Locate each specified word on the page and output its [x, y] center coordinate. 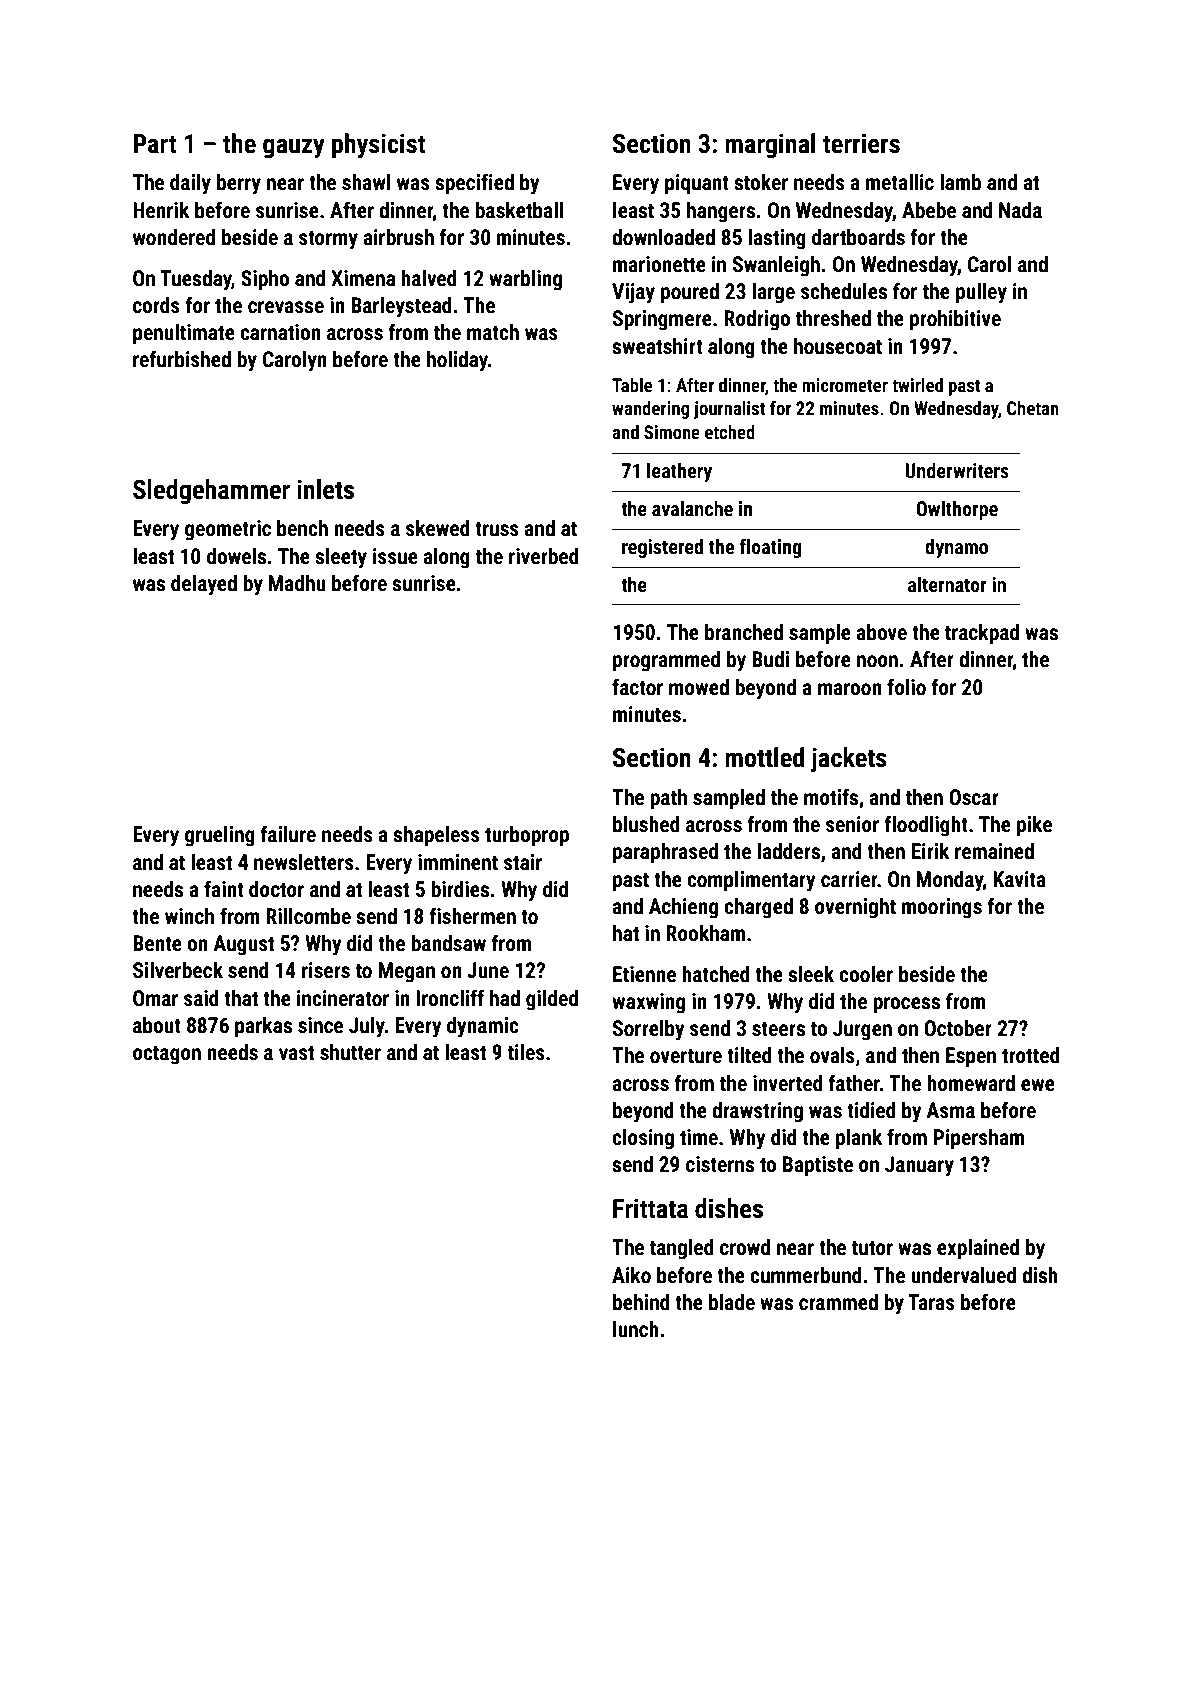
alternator [947, 584]
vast [296, 1053]
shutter [350, 1052]
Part [155, 144]
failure [288, 833]
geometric [228, 530]
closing [643, 1139]
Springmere [662, 320]
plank [859, 1139]
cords [156, 305]
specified [474, 184]
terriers [861, 143]
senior [852, 824]
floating [770, 548]
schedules [844, 291]
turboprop [527, 836]
